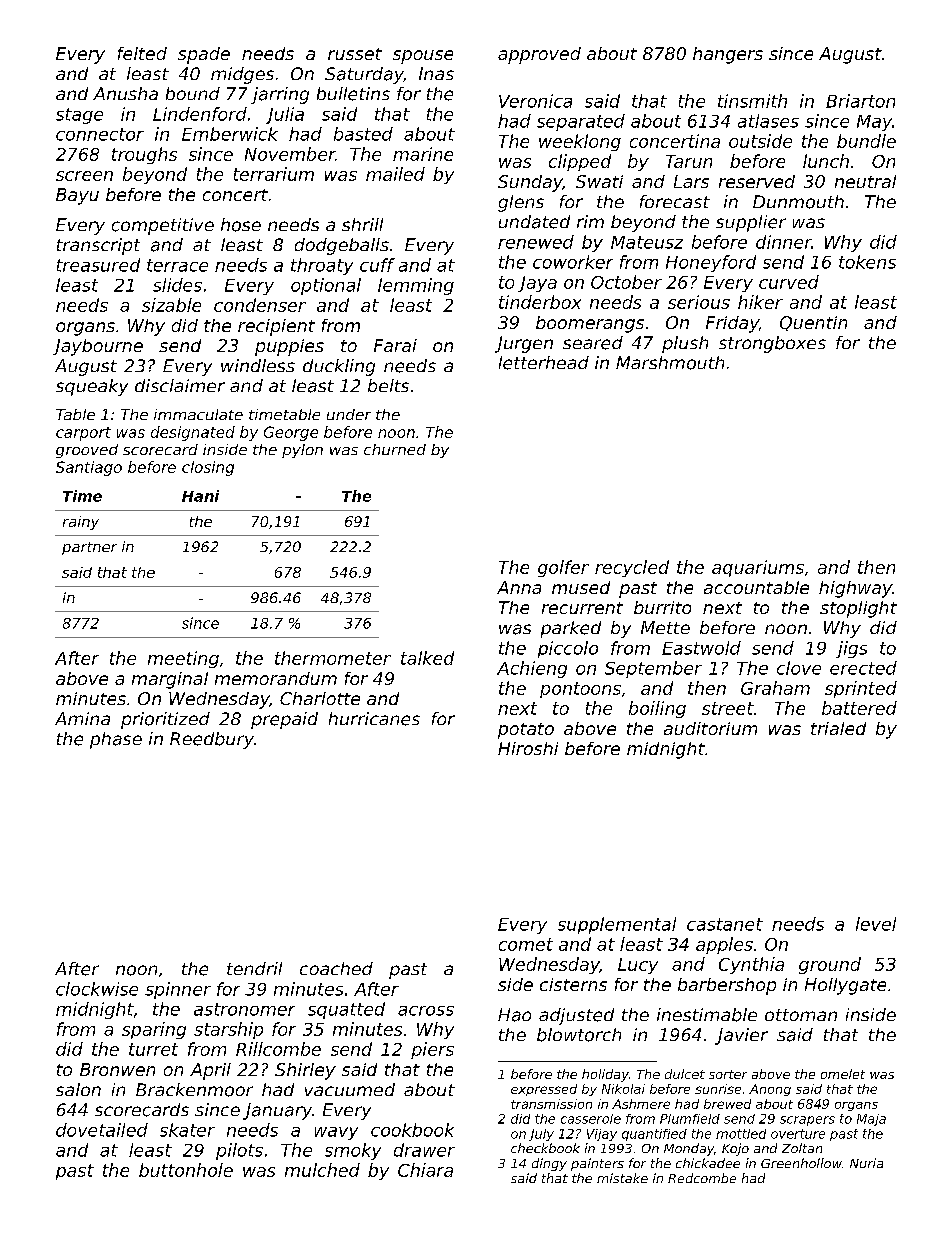 The height and width of the page is (1233, 952). Describe the element at coordinates (81, 523) in the page. I see `rainy` at that location.
